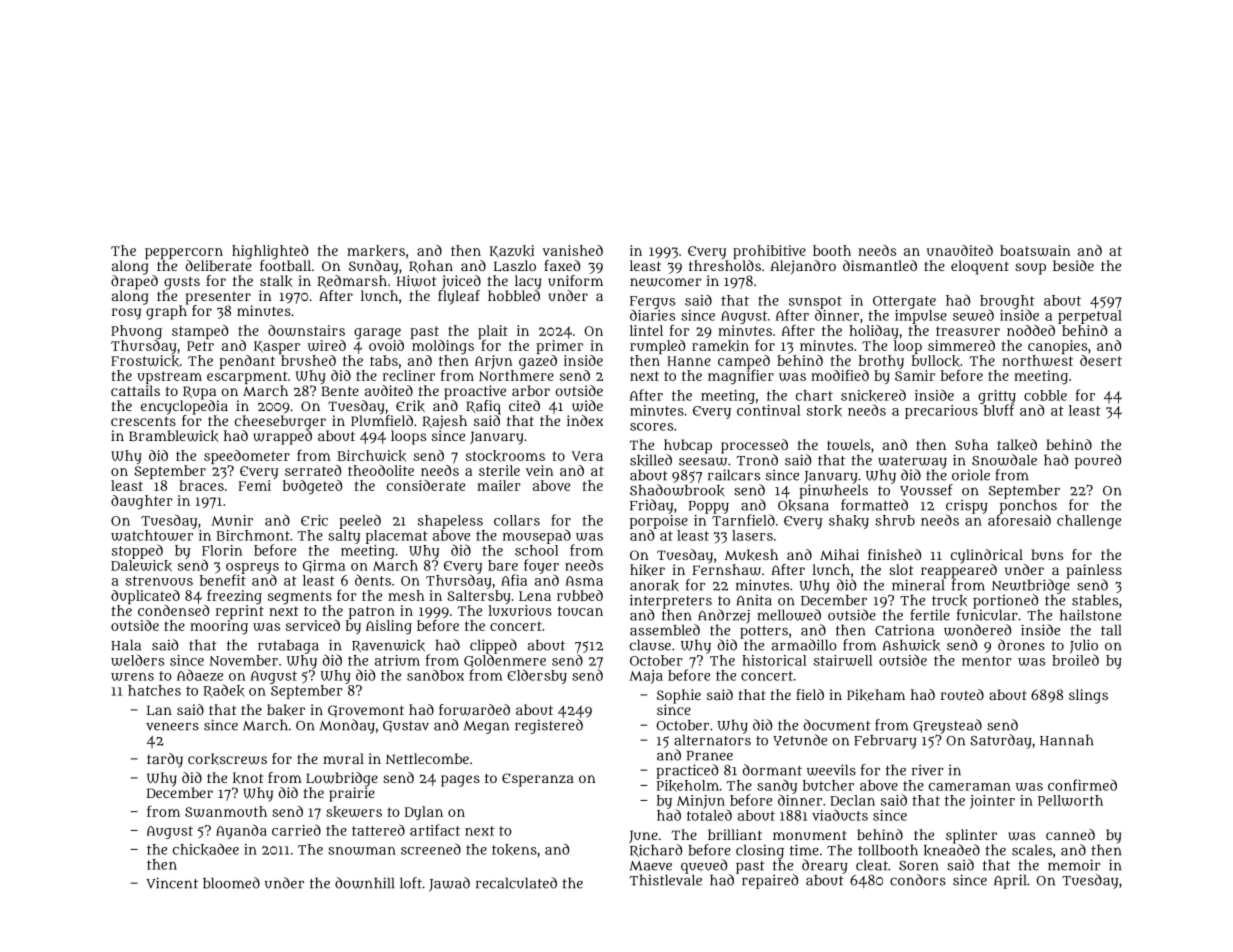 Image resolution: width=1233 pixels, height=952 pixels. I want to click on Pranee, so click(710, 756).
